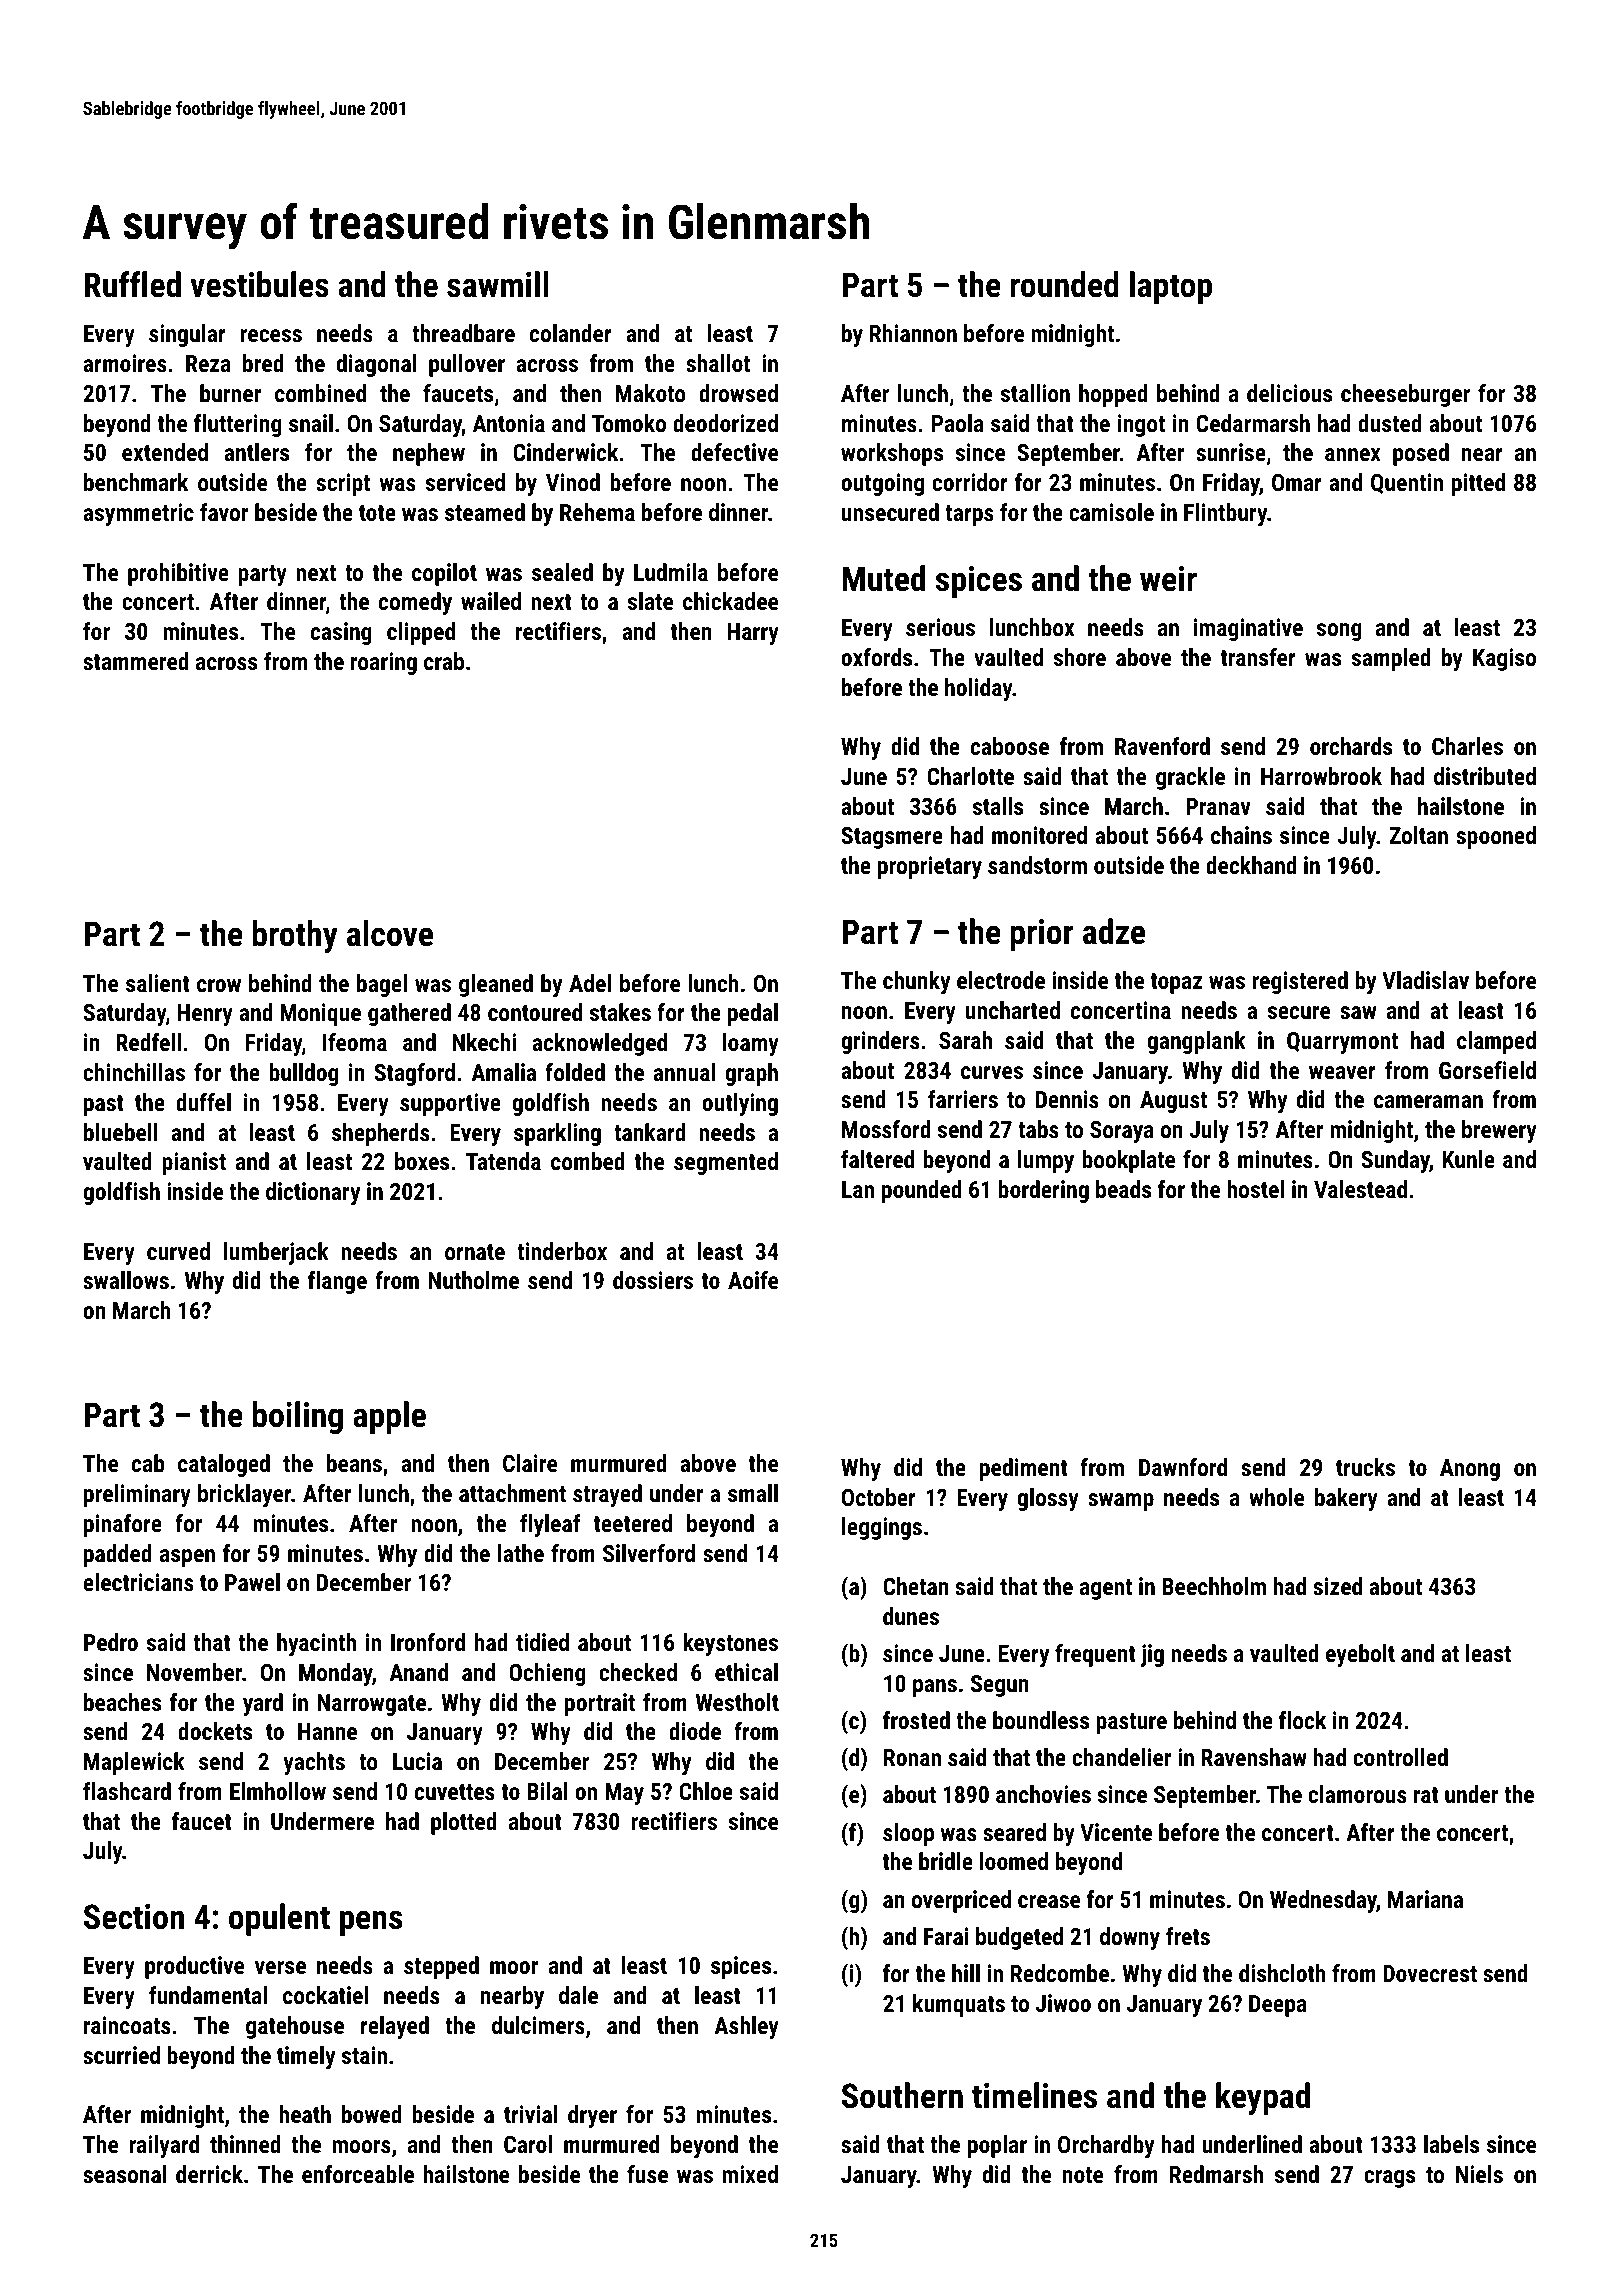 The image size is (1620, 2292). Describe the element at coordinates (531, 2114) in the screenshot. I see `trivial` at that location.
